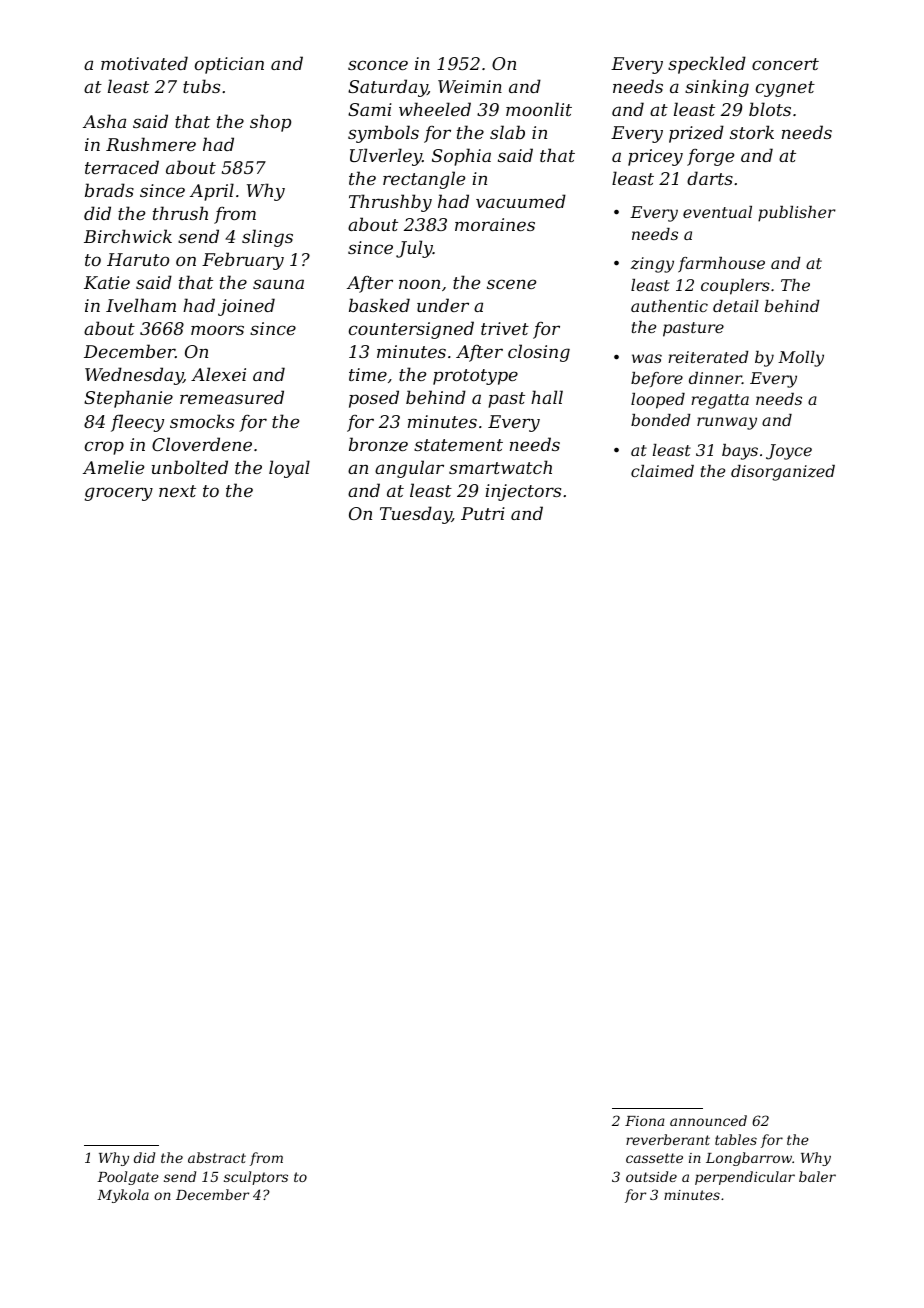 Image resolution: width=924 pixels, height=1308 pixels. Describe the element at coordinates (144, 63) in the screenshot. I see `motivated` at that location.
